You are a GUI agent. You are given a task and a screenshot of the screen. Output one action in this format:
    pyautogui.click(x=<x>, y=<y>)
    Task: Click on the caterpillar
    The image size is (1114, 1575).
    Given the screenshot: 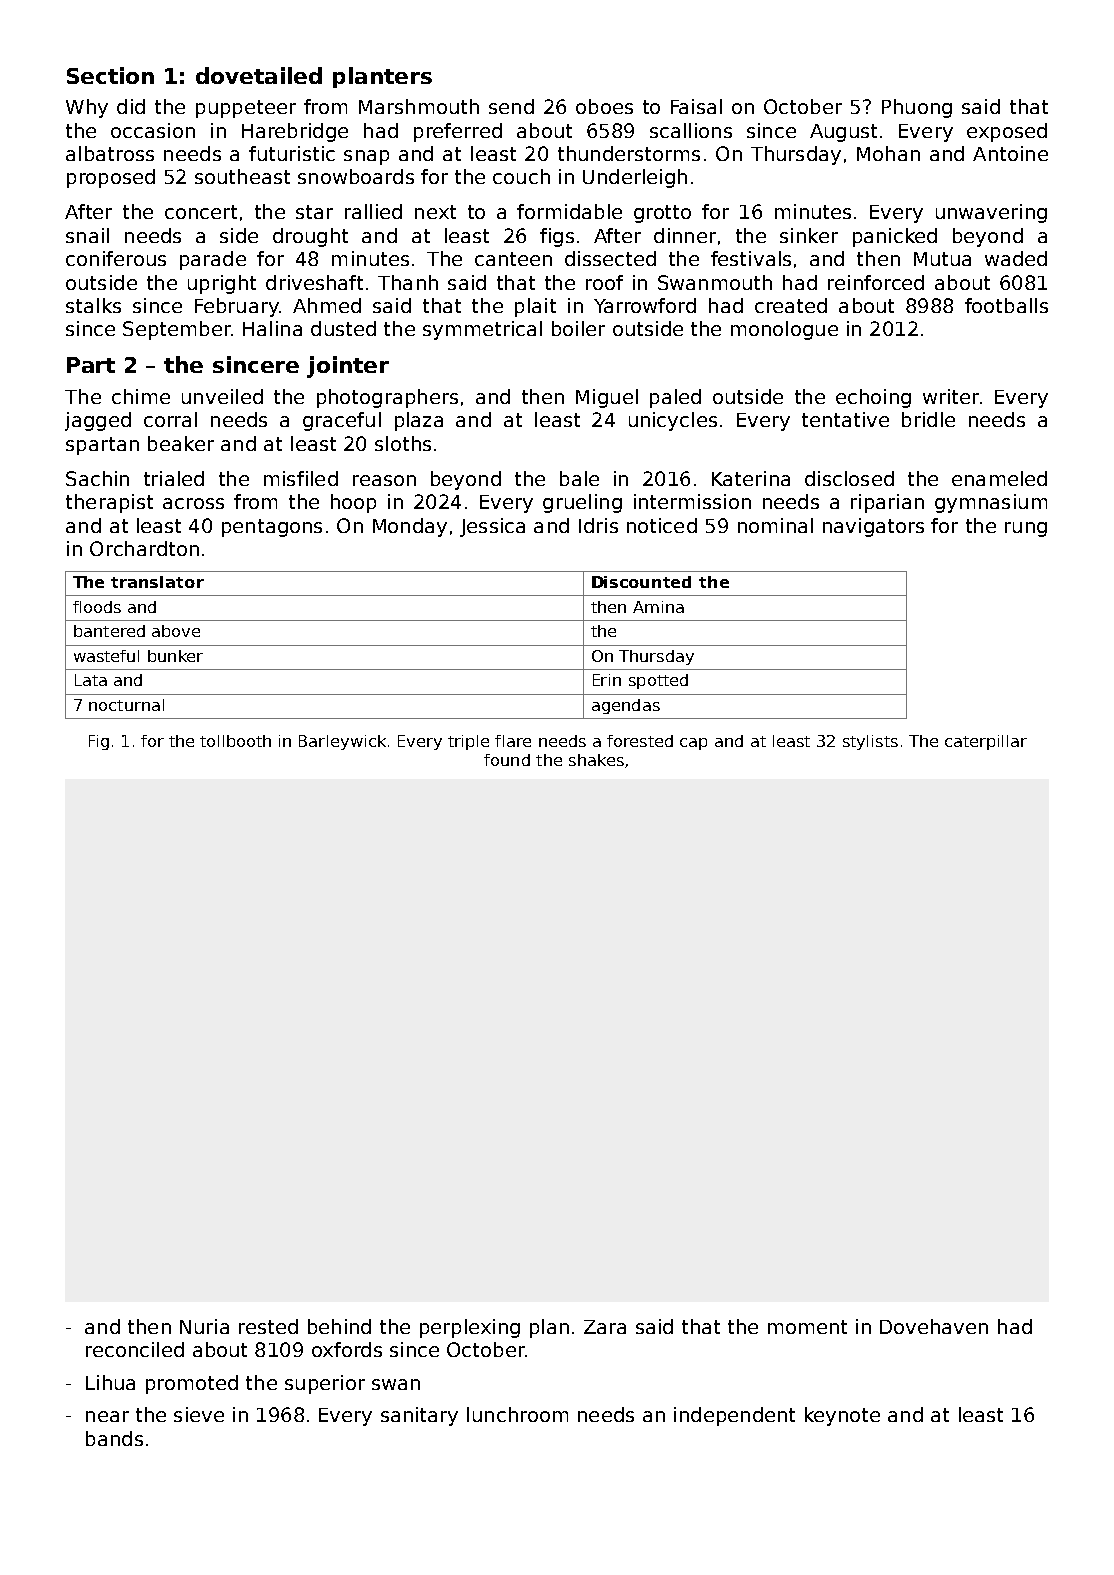 What is the action you would take?
    pyautogui.click(x=986, y=742)
